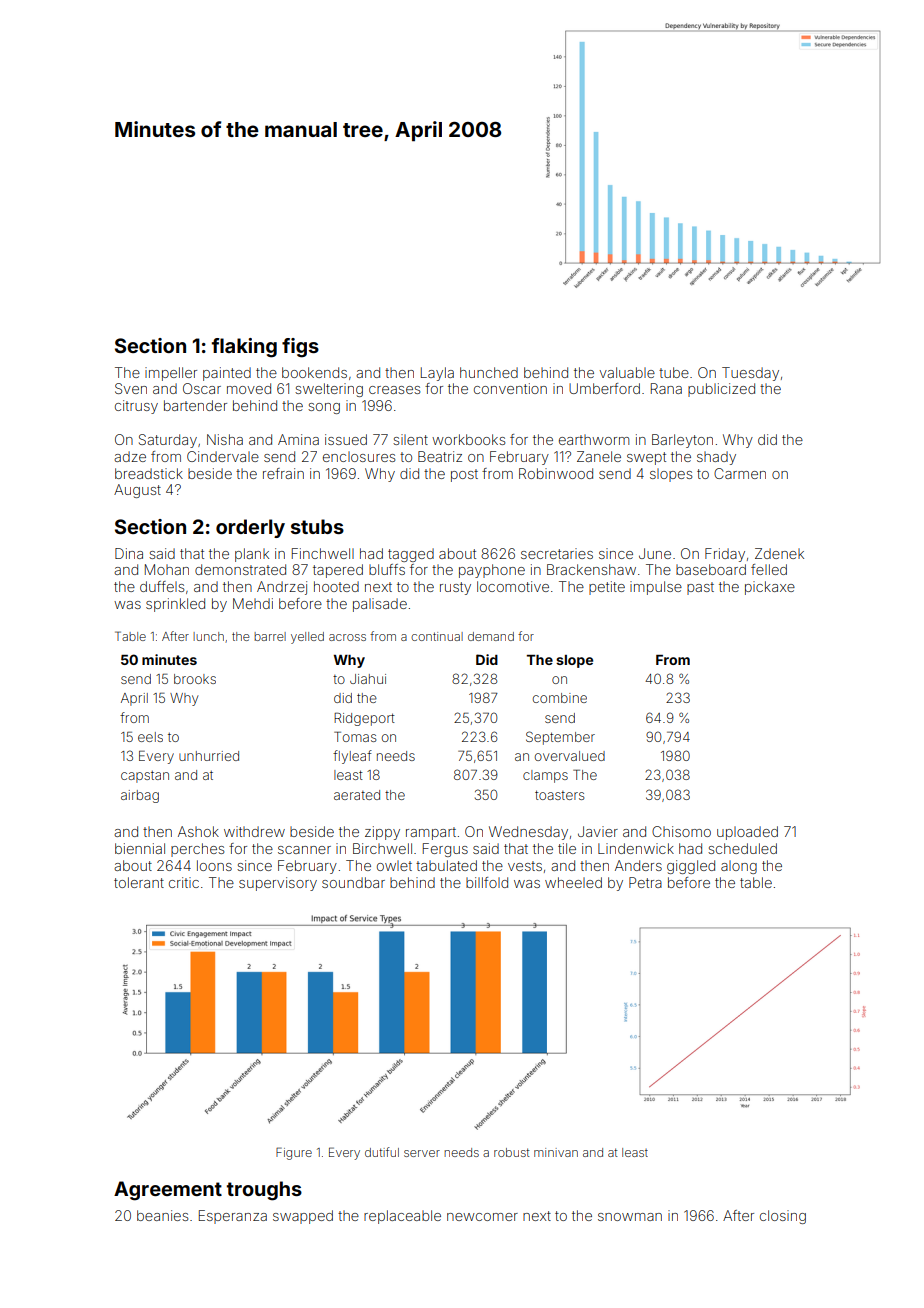  What do you see at coordinates (573, 882) in the screenshot?
I see `wheeled` at bounding box center [573, 882].
